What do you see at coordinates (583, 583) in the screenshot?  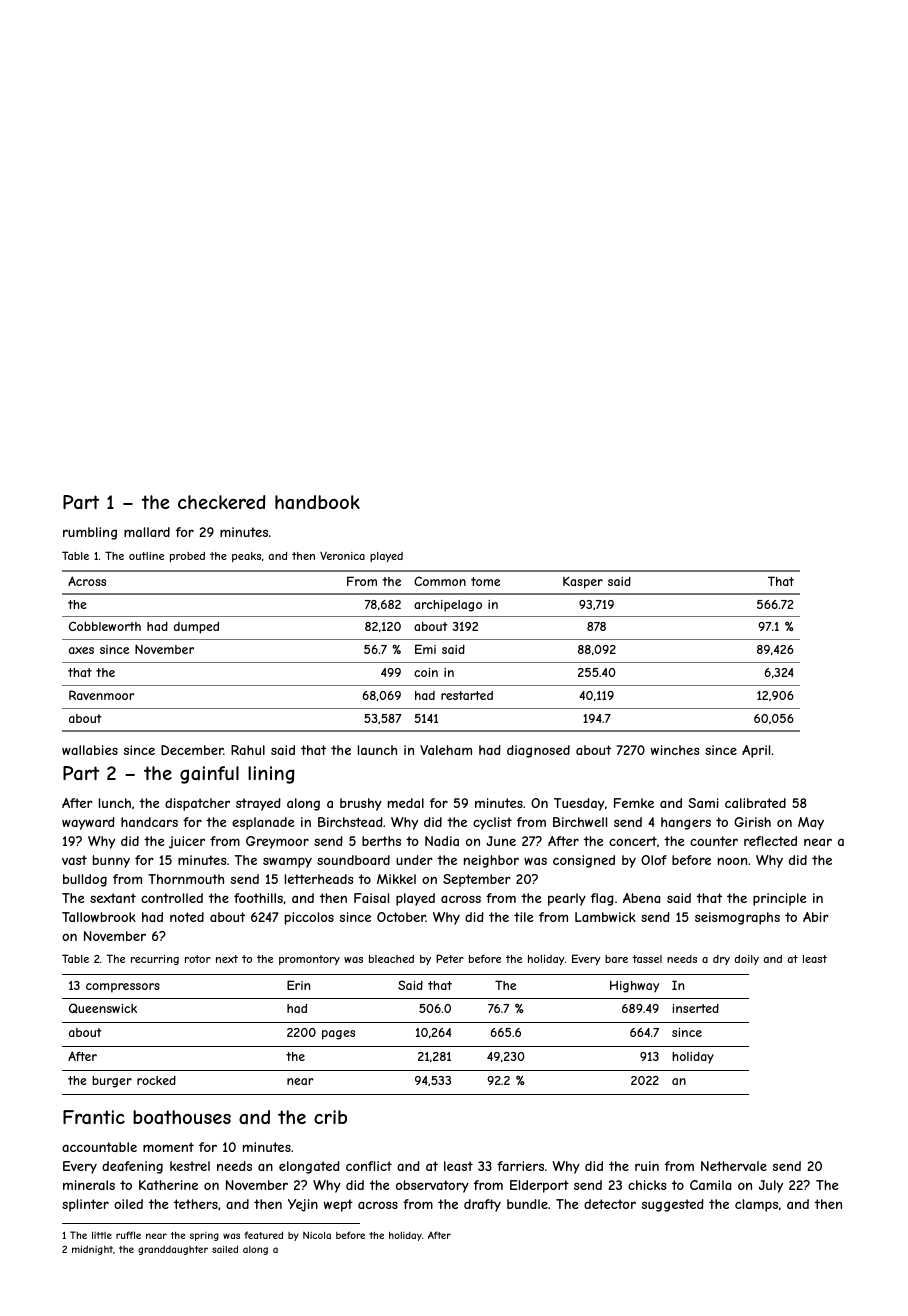 I see `Kasper` at bounding box center [583, 583].
